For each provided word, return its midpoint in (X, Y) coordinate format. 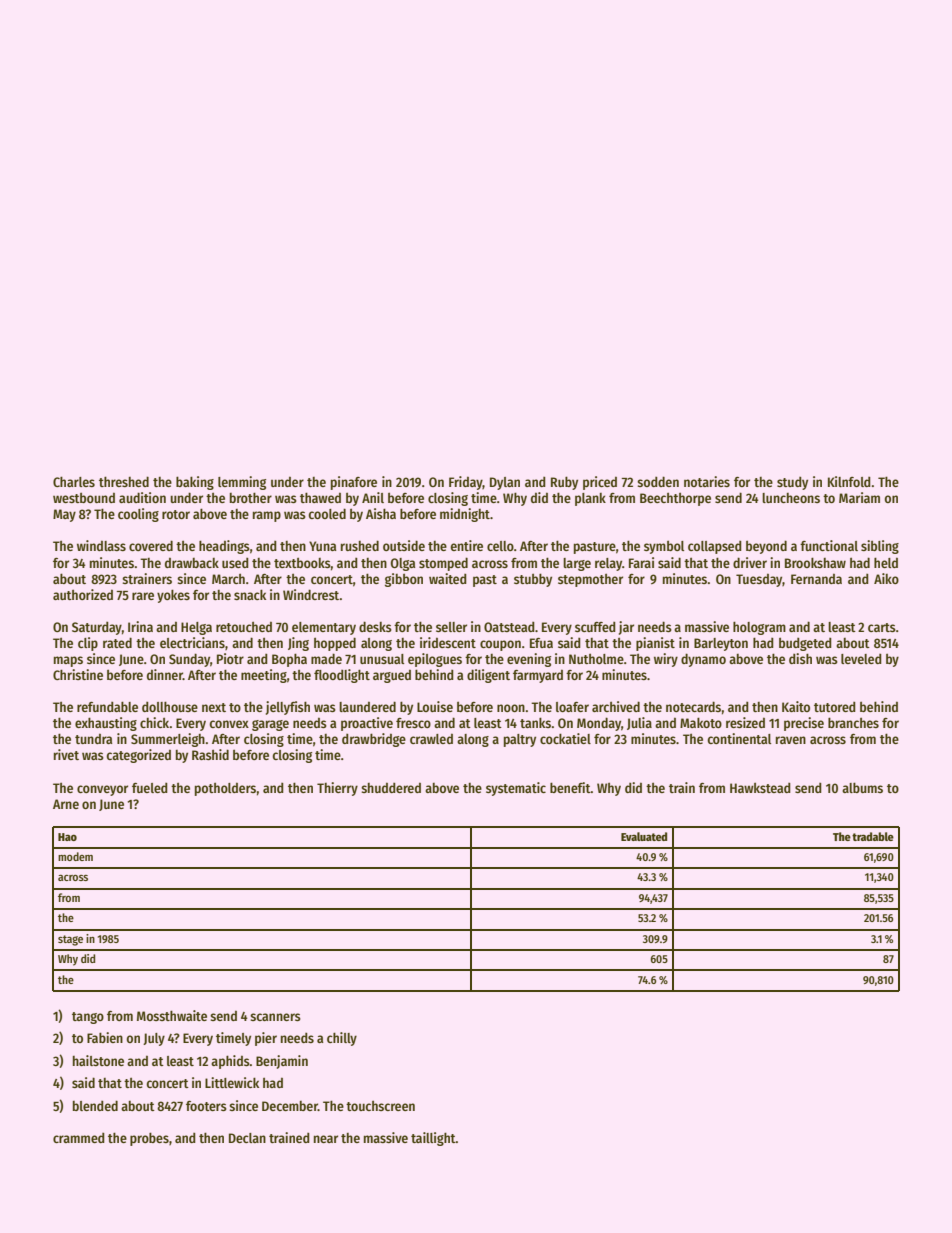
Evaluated (644, 836)
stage (70, 940)
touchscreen (380, 1106)
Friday (466, 483)
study (792, 483)
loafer (572, 707)
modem (75, 856)
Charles (74, 481)
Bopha (289, 660)
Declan (247, 1138)
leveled (861, 659)
